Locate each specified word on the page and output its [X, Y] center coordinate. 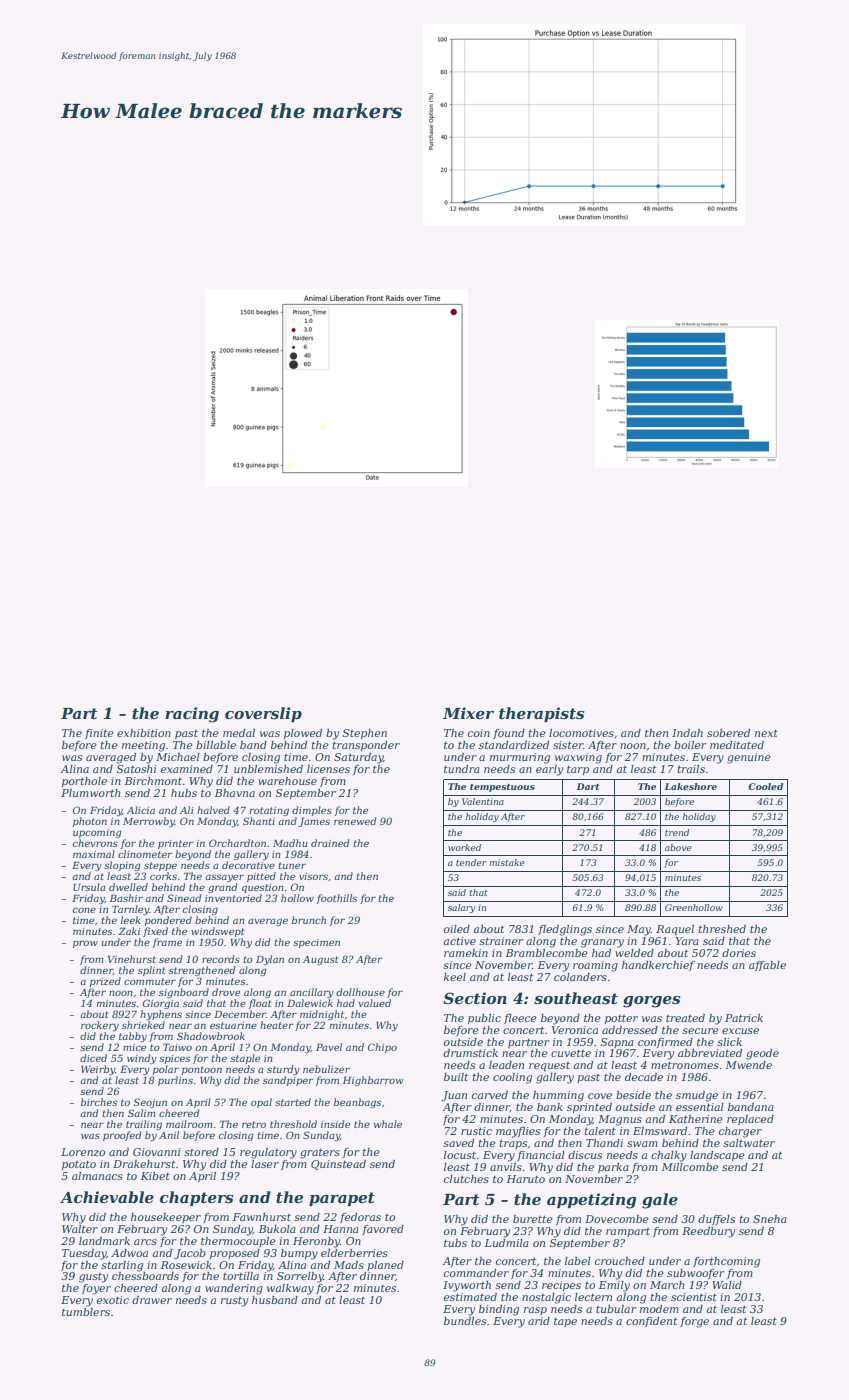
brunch [309, 920]
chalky [669, 1156]
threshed [722, 929]
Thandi [604, 1143]
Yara [687, 941]
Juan [454, 1096]
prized [105, 982]
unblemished [268, 769]
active [459, 941]
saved [458, 1143]
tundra [462, 769]
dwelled [128, 887]
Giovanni [157, 1152]
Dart [588, 786]
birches [99, 1102]
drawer [152, 1300]
